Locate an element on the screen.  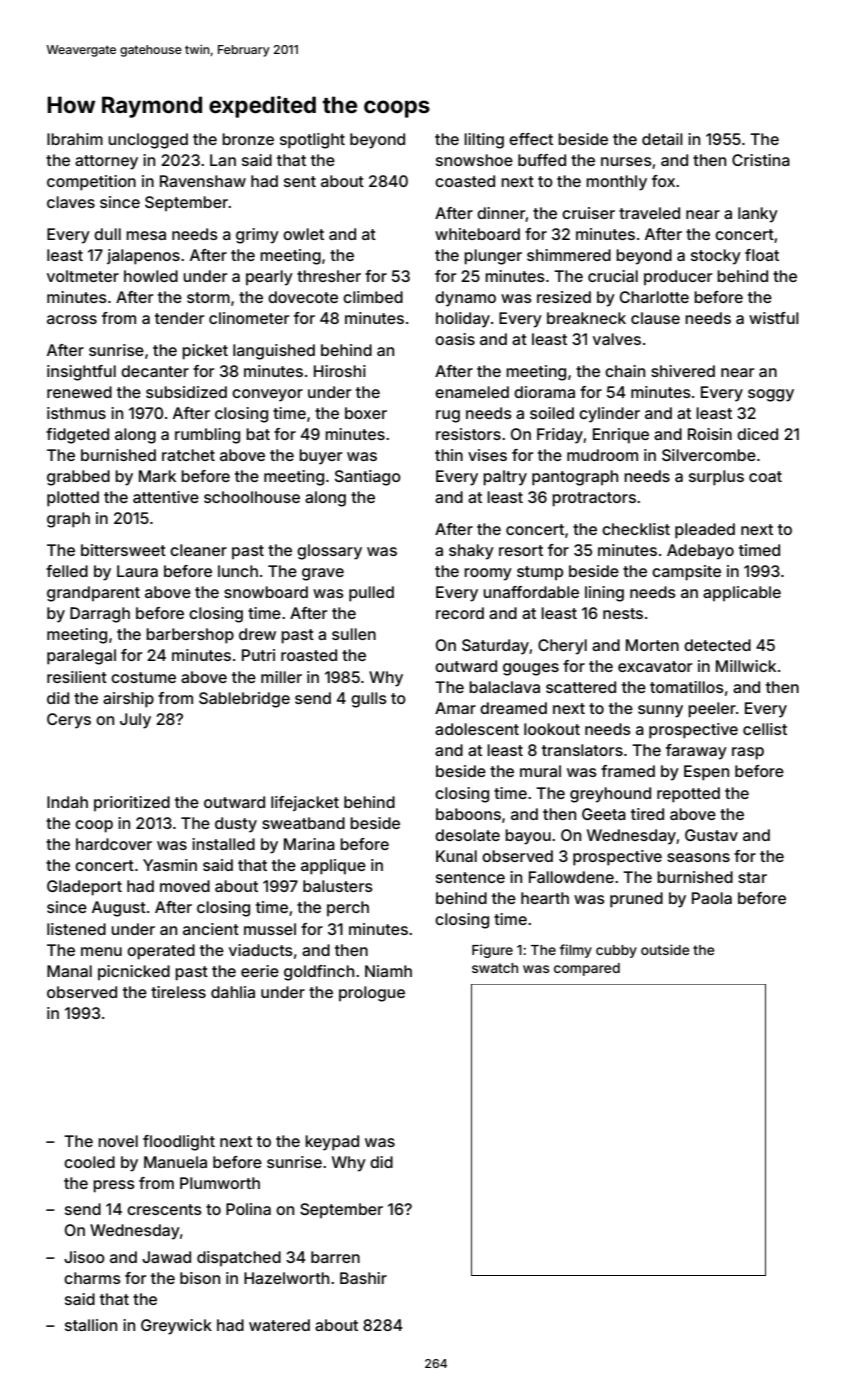
felled is located at coordinates (67, 571).
